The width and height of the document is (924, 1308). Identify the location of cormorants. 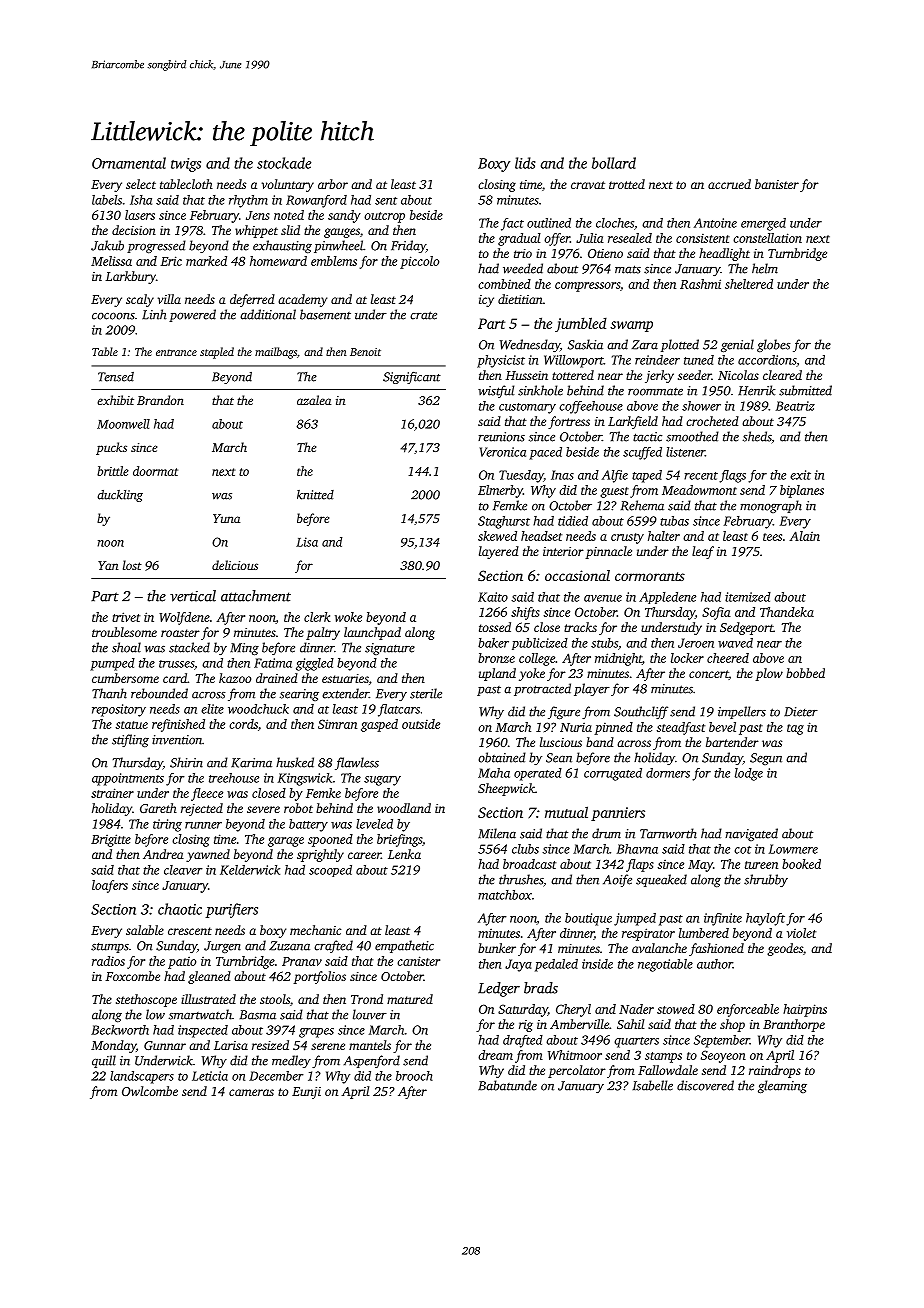
(650, 576).
